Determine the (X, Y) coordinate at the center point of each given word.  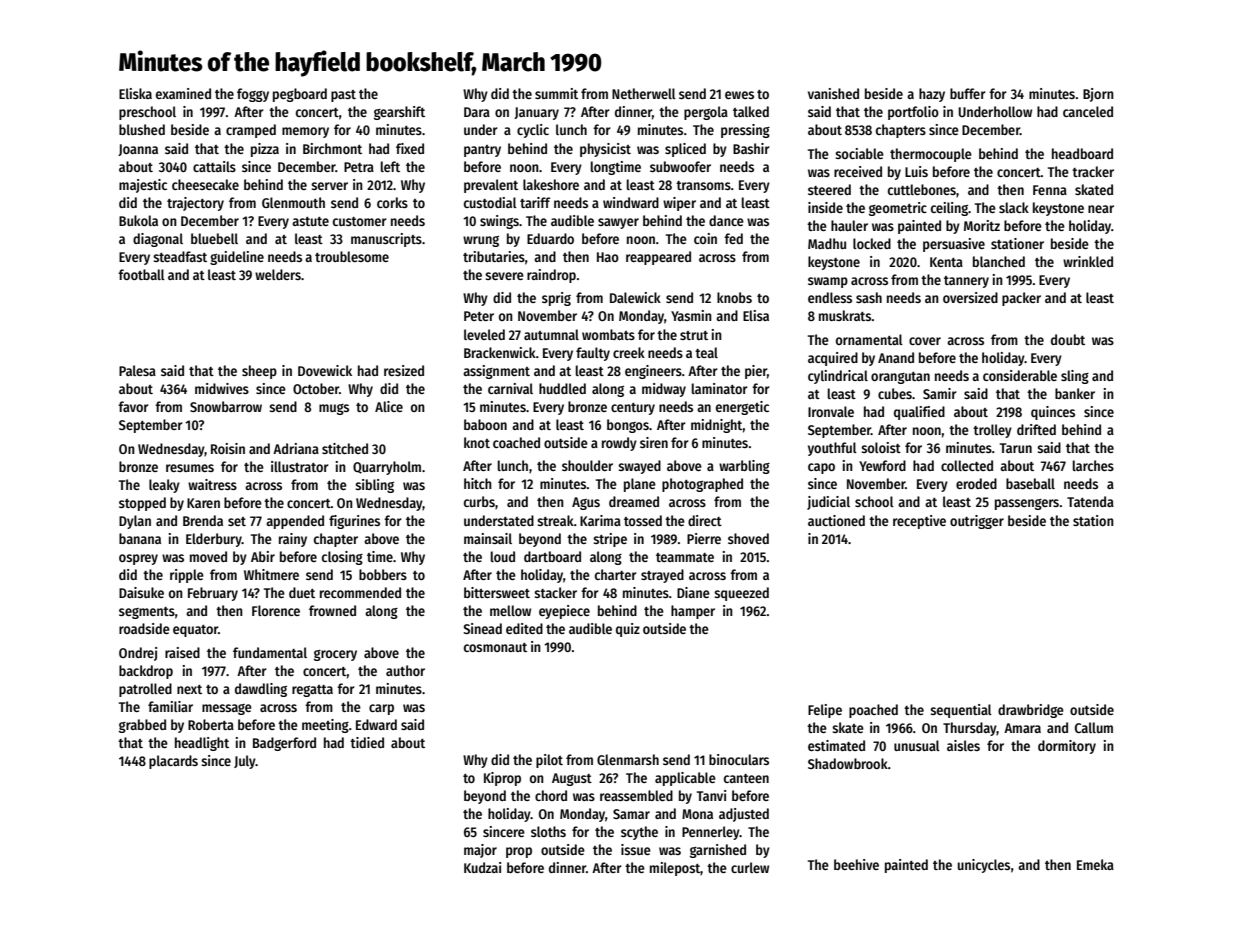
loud (503, 556)
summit (556, 93)
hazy (932, 95)
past (343, 96)
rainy (293, 540)
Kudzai (482, 867)
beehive (856, 864)
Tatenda (1090, 501)
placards (173, 762)
